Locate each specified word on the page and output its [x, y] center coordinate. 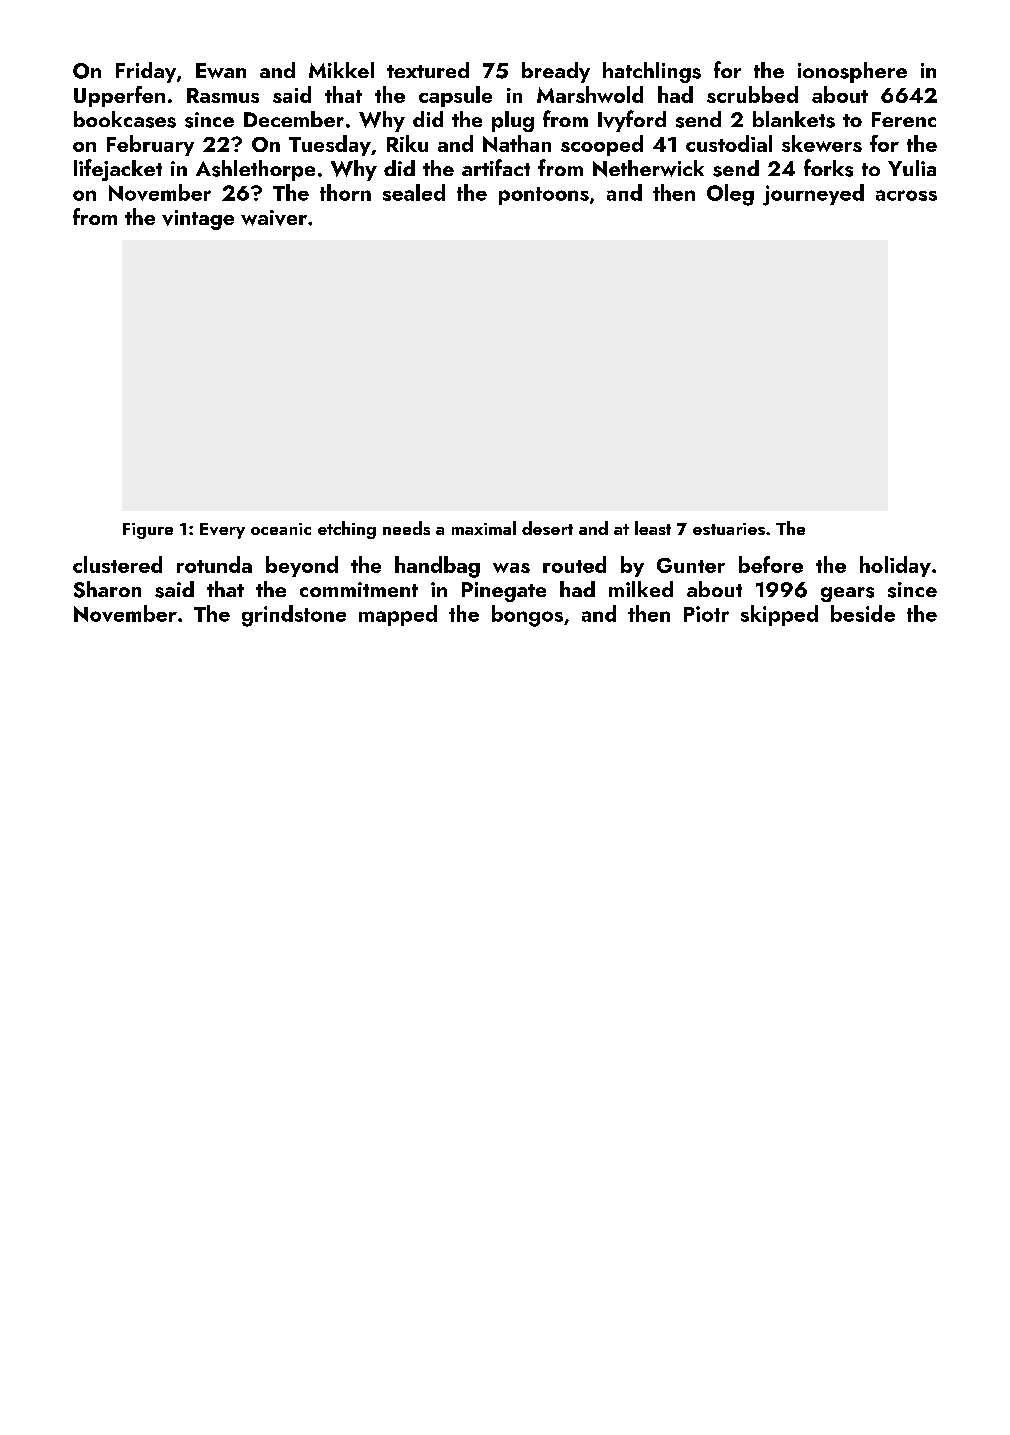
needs [406, 528]
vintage [198, 220]
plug [513, 121]
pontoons [544, 196]
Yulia [912, 168]
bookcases [125, 119]
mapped [398, 615]
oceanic [281, 529]
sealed [414, 192]
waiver [274, 218]
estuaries [729, 529]
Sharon [107, 589]
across [906, 195]
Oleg [730, 195]
